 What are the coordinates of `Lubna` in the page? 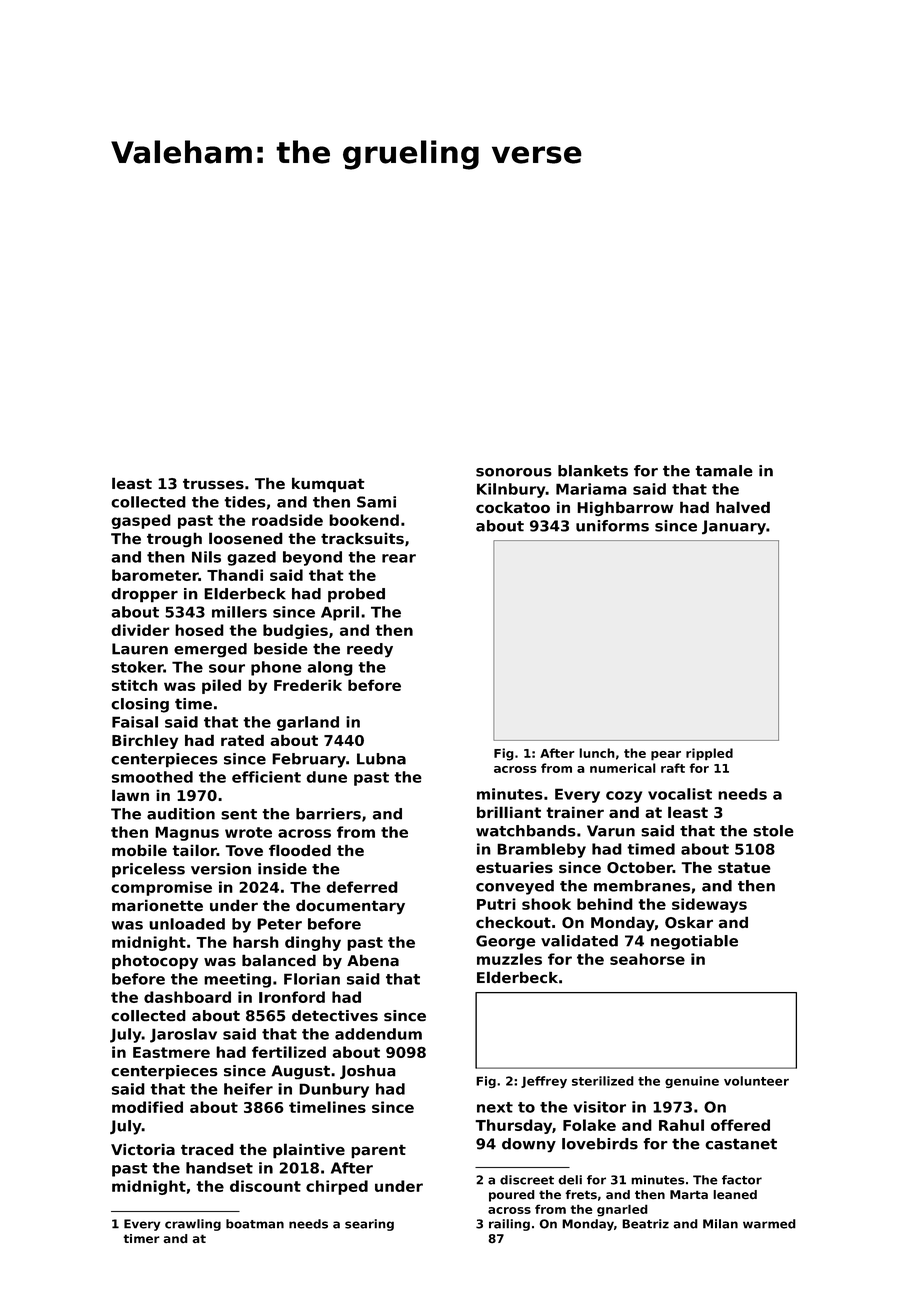 It's located at (381, 759).
